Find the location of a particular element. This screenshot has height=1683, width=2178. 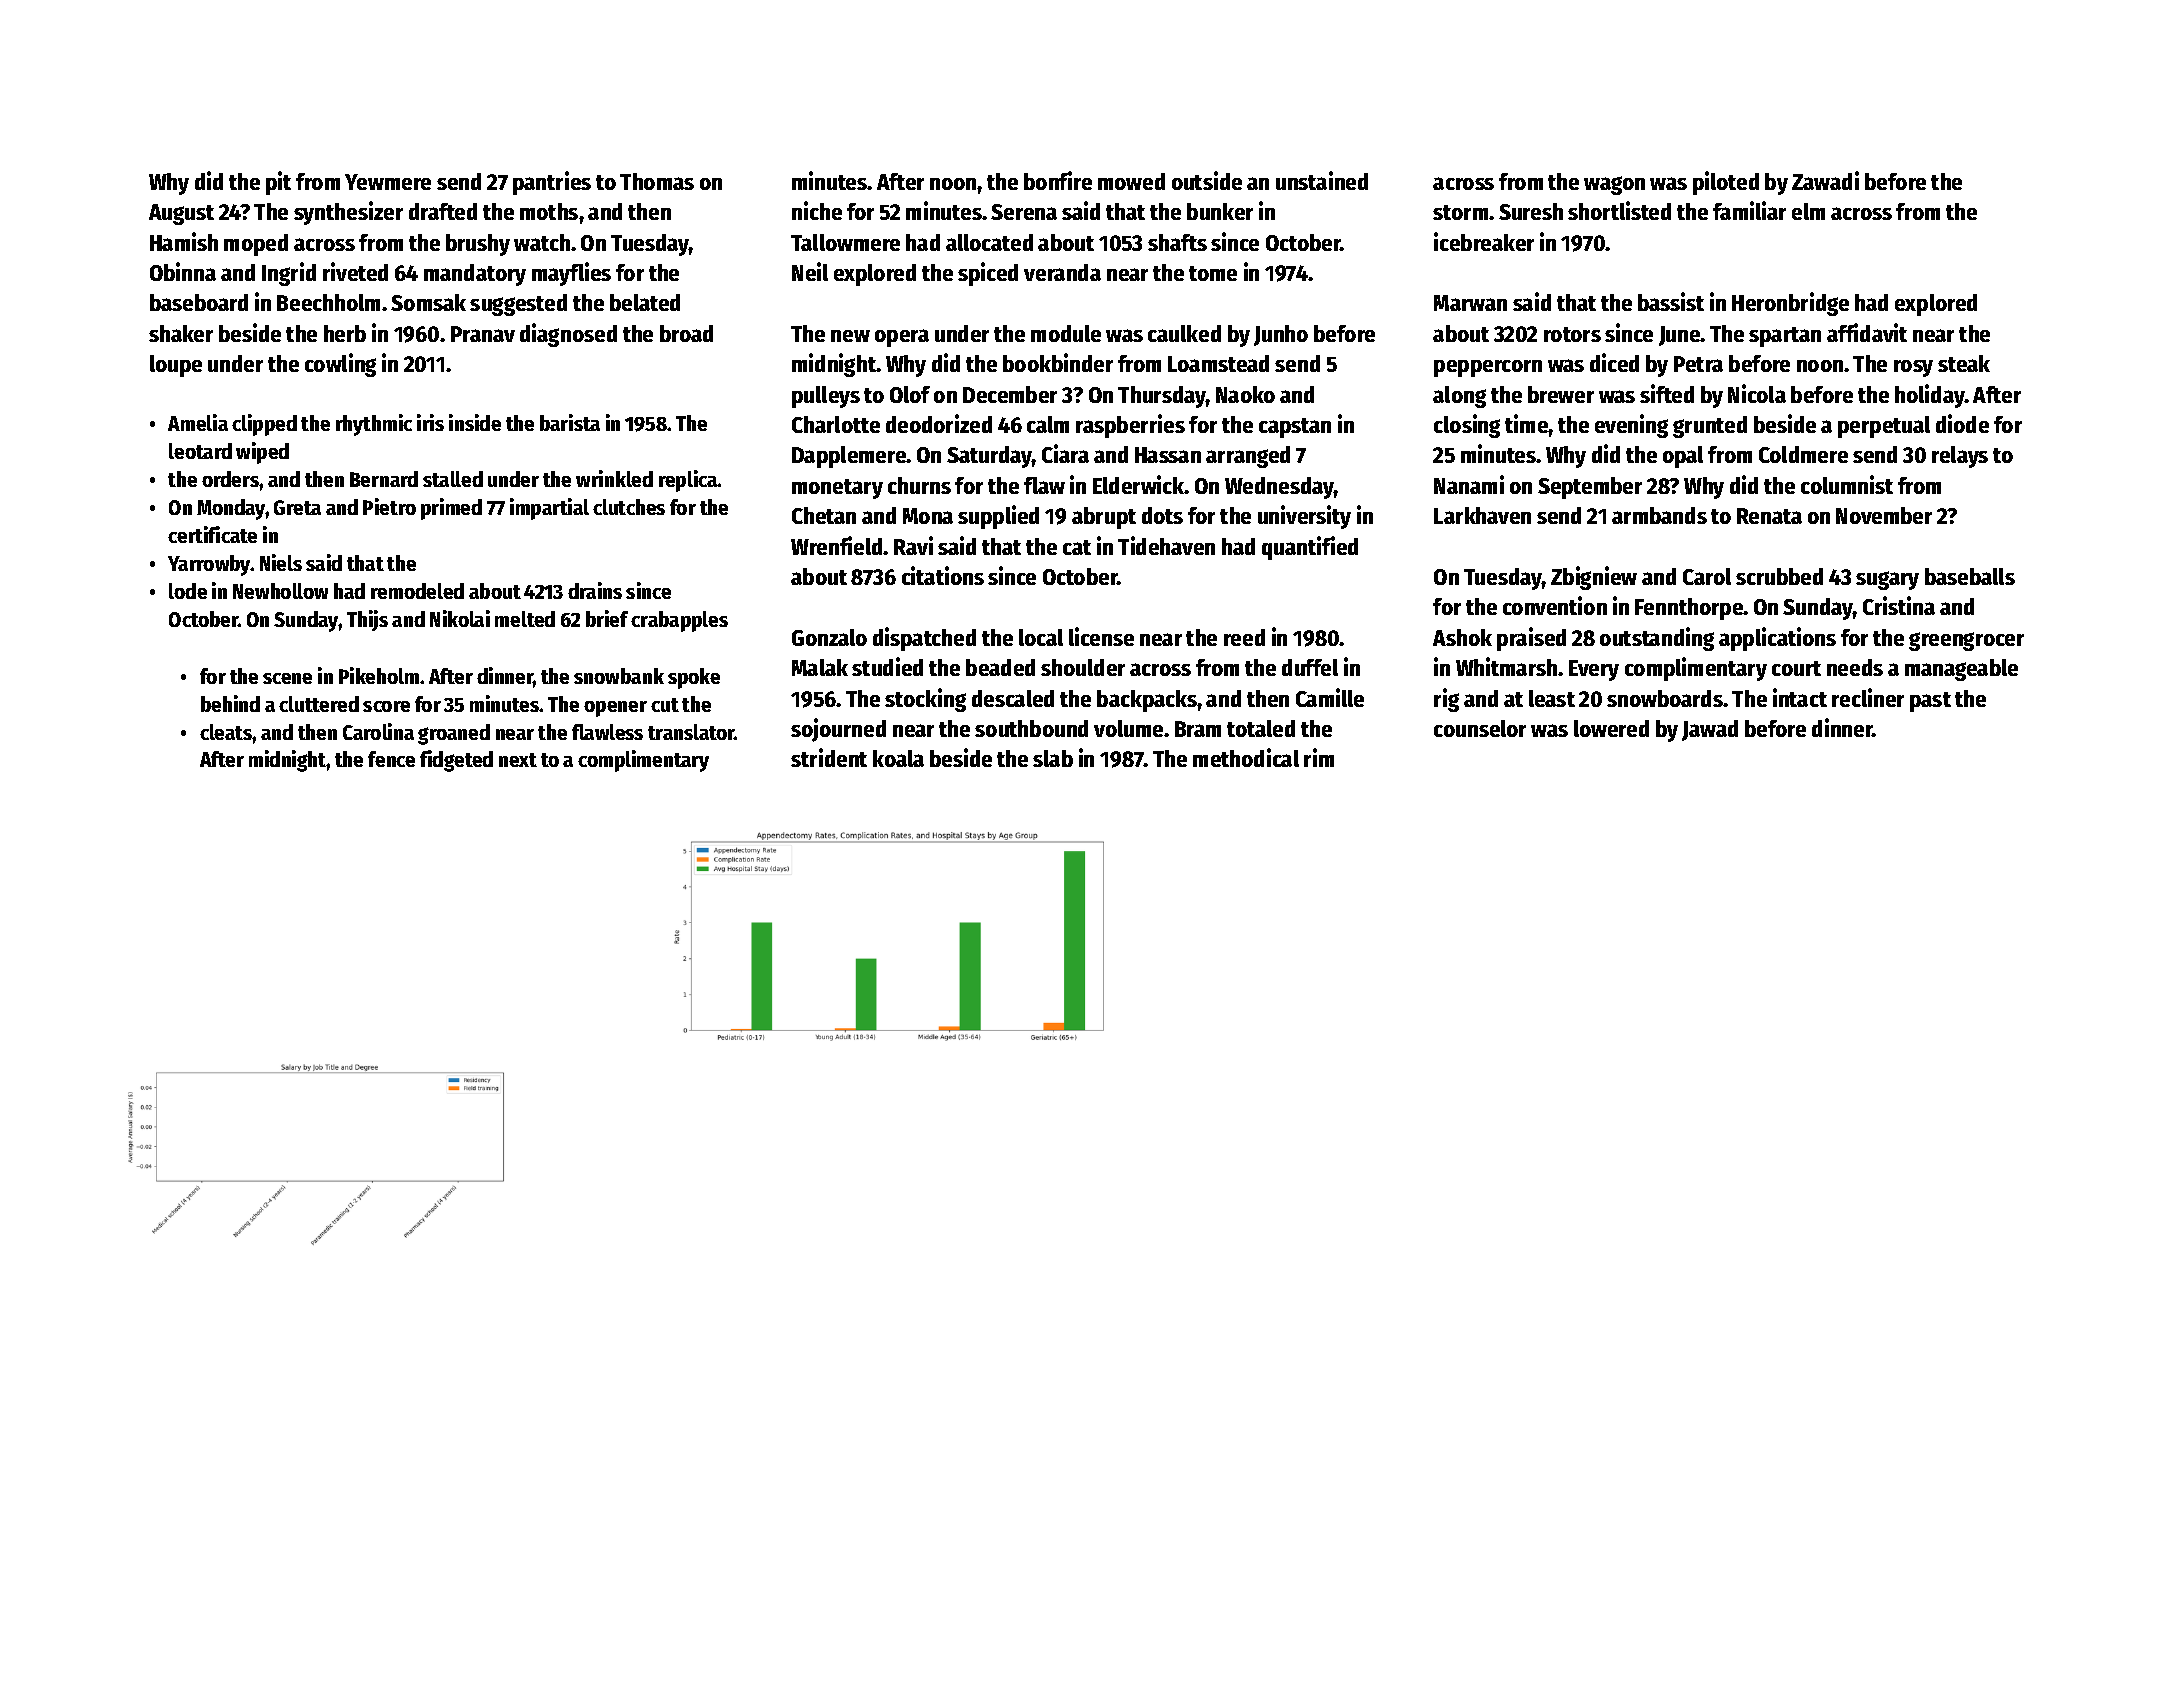

Thijs is located at coordinates (367, 620).
